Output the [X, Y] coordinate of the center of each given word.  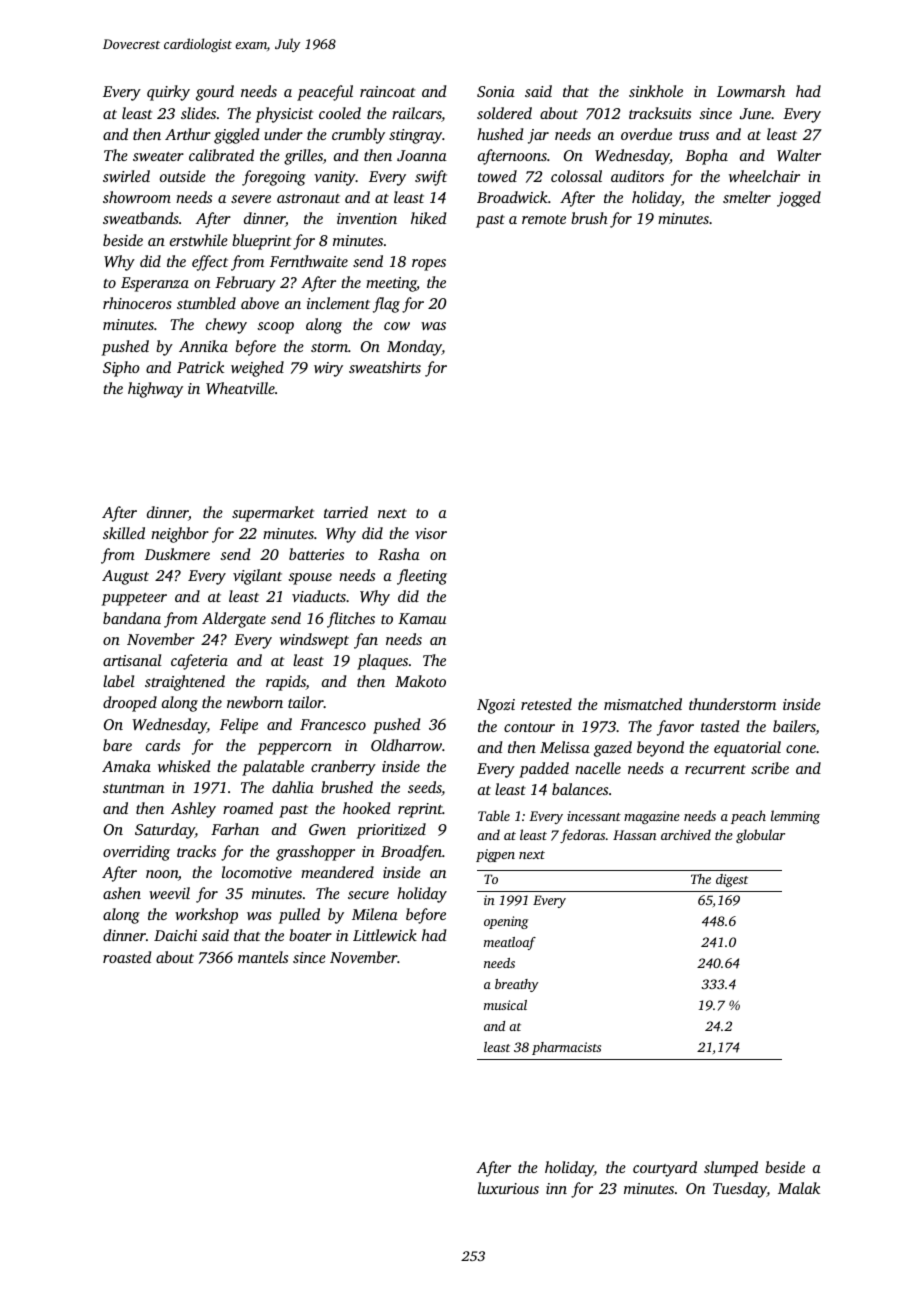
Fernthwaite [309, 261]
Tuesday [740, 1190]
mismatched [643, 704]
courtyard [665, 1169]
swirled [126, 176]
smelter [747, 197]
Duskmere [177, 554]
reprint [420, 810]
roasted [127, 957]
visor [431, 533]
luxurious [508, 1188]
